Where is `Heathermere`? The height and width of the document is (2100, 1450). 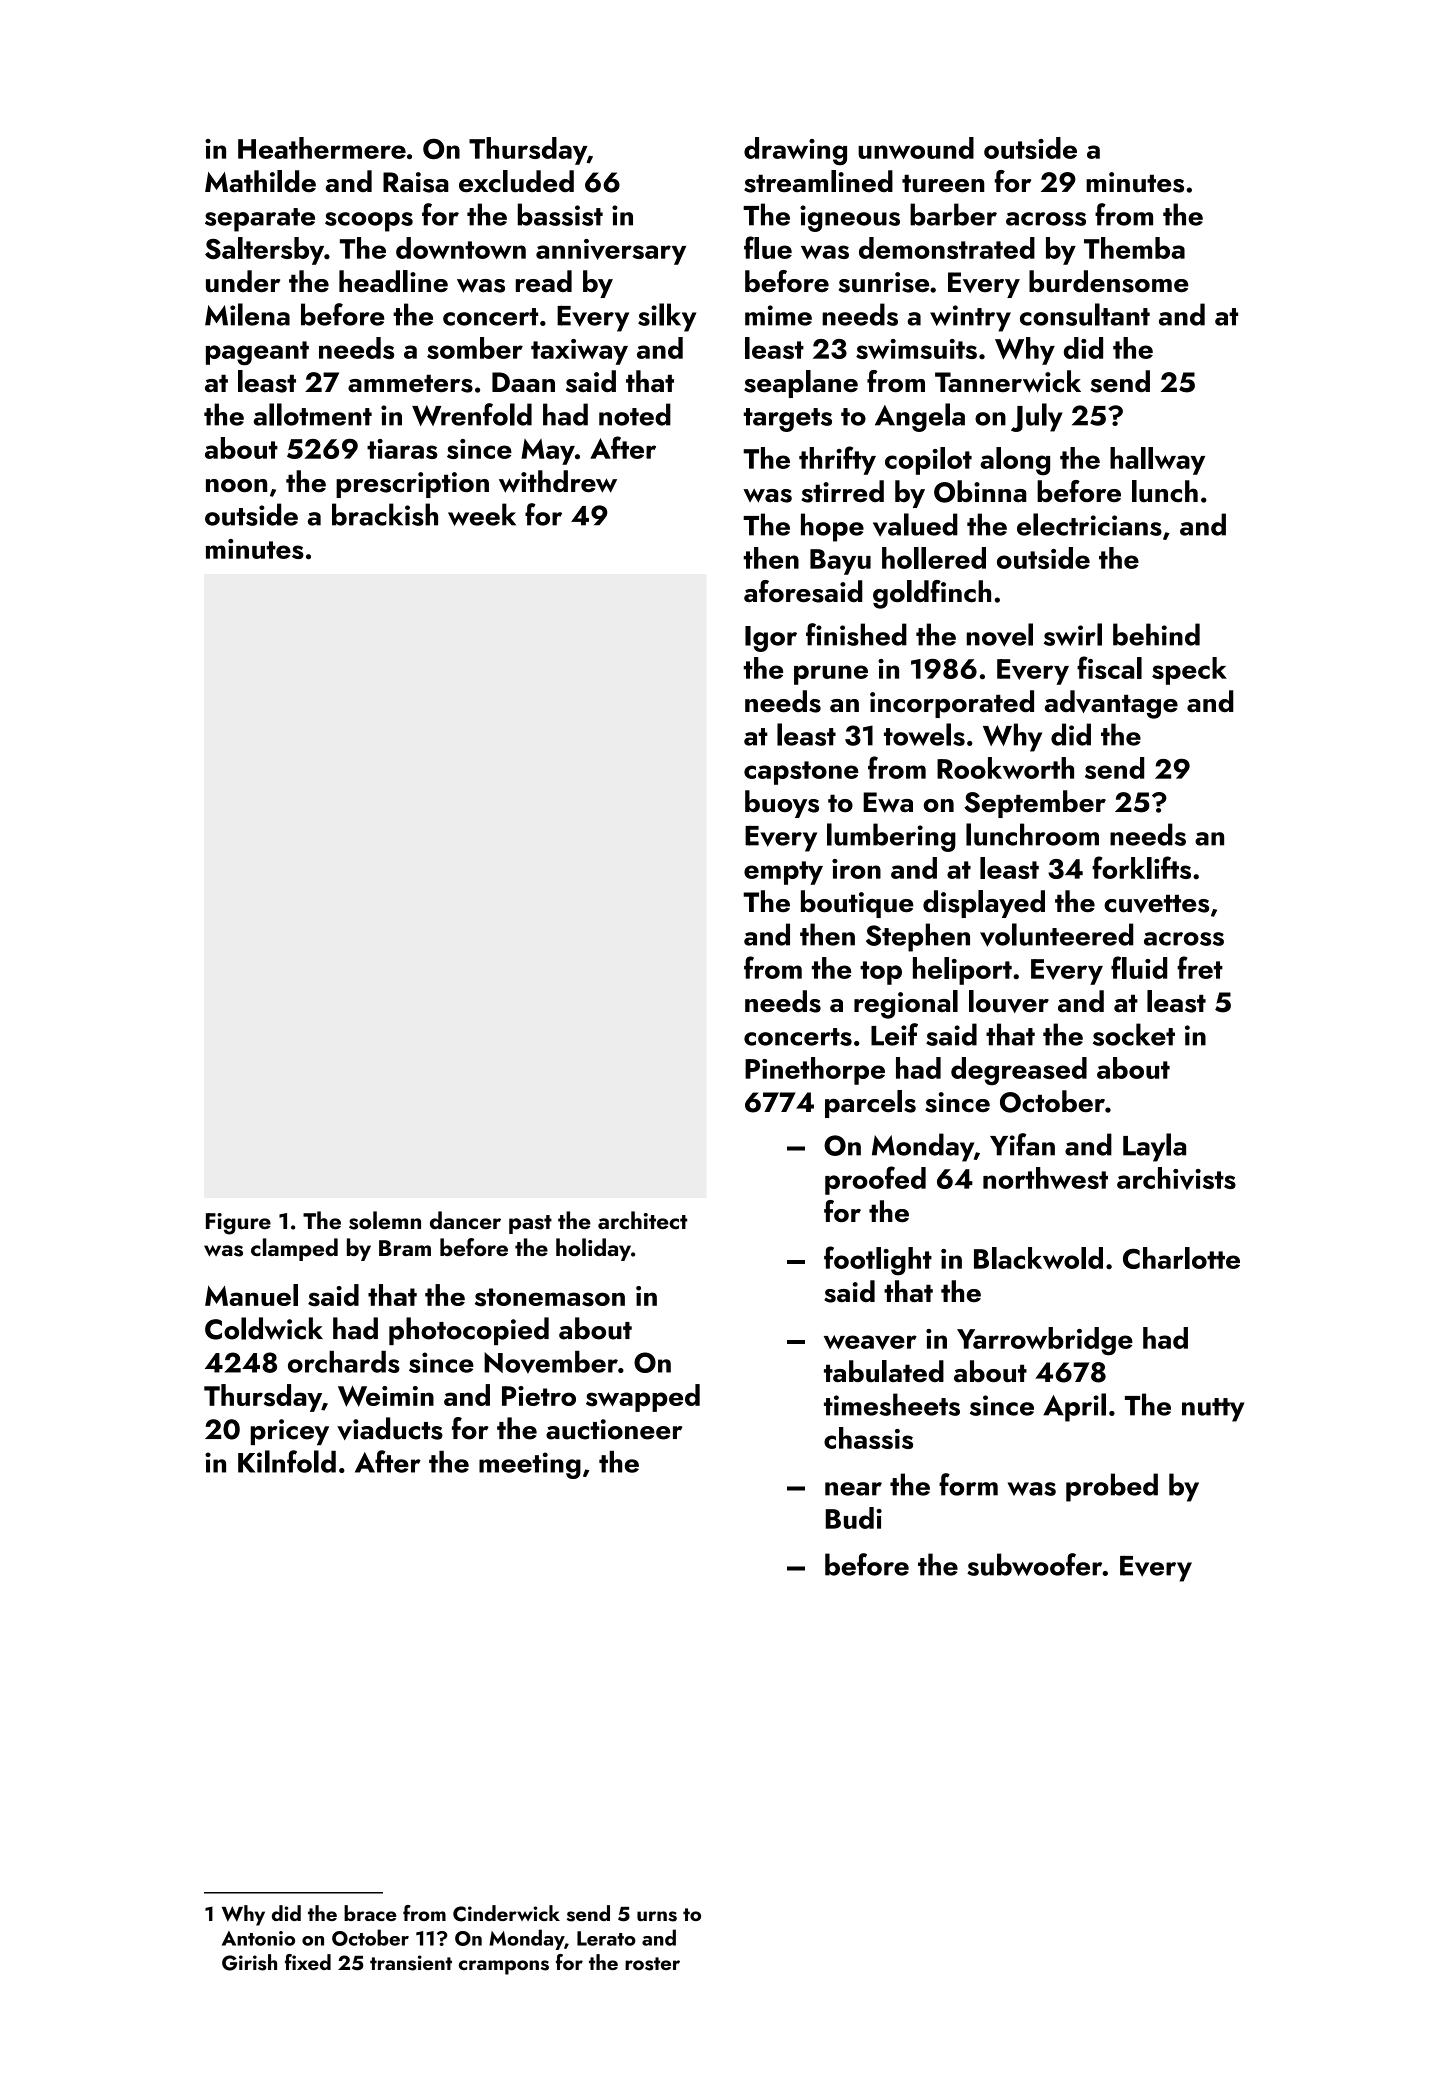
Heathermere is located at coordinates (322, 148).
